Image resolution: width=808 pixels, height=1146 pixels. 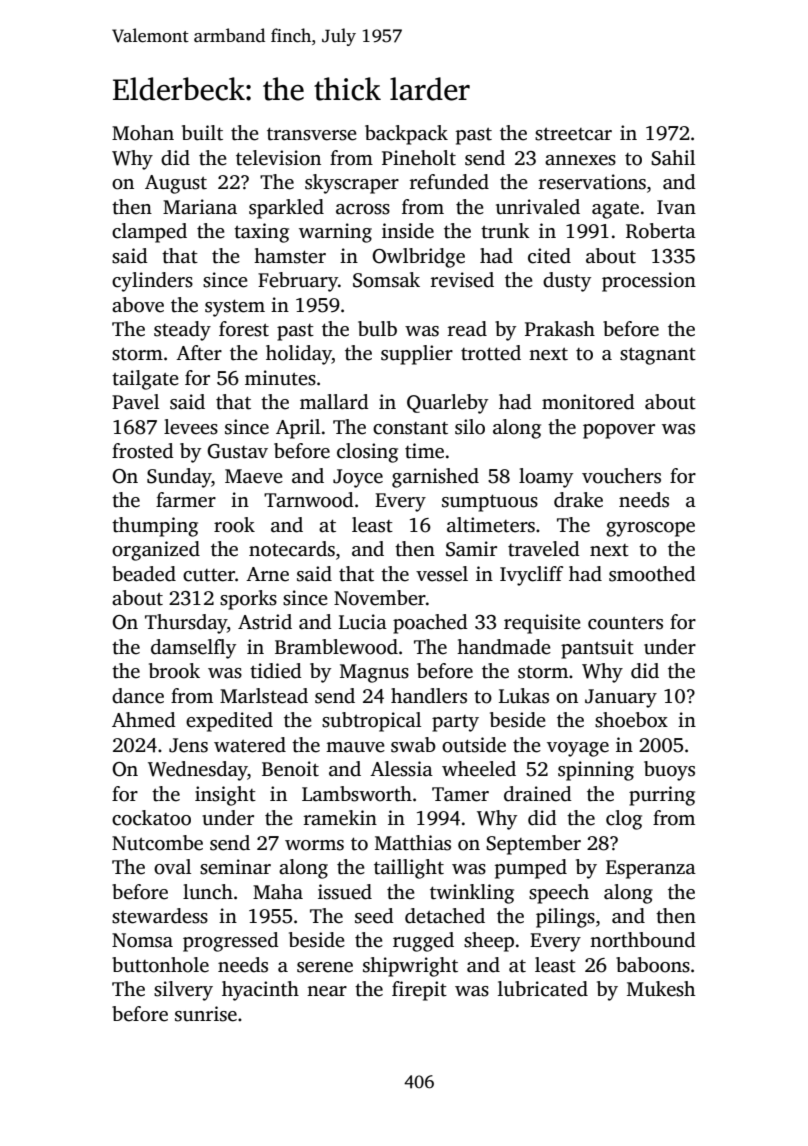 What do you see at coordinates (374, 916) in the screenshot?
I see `seed` at bounding box center [374, 916].
